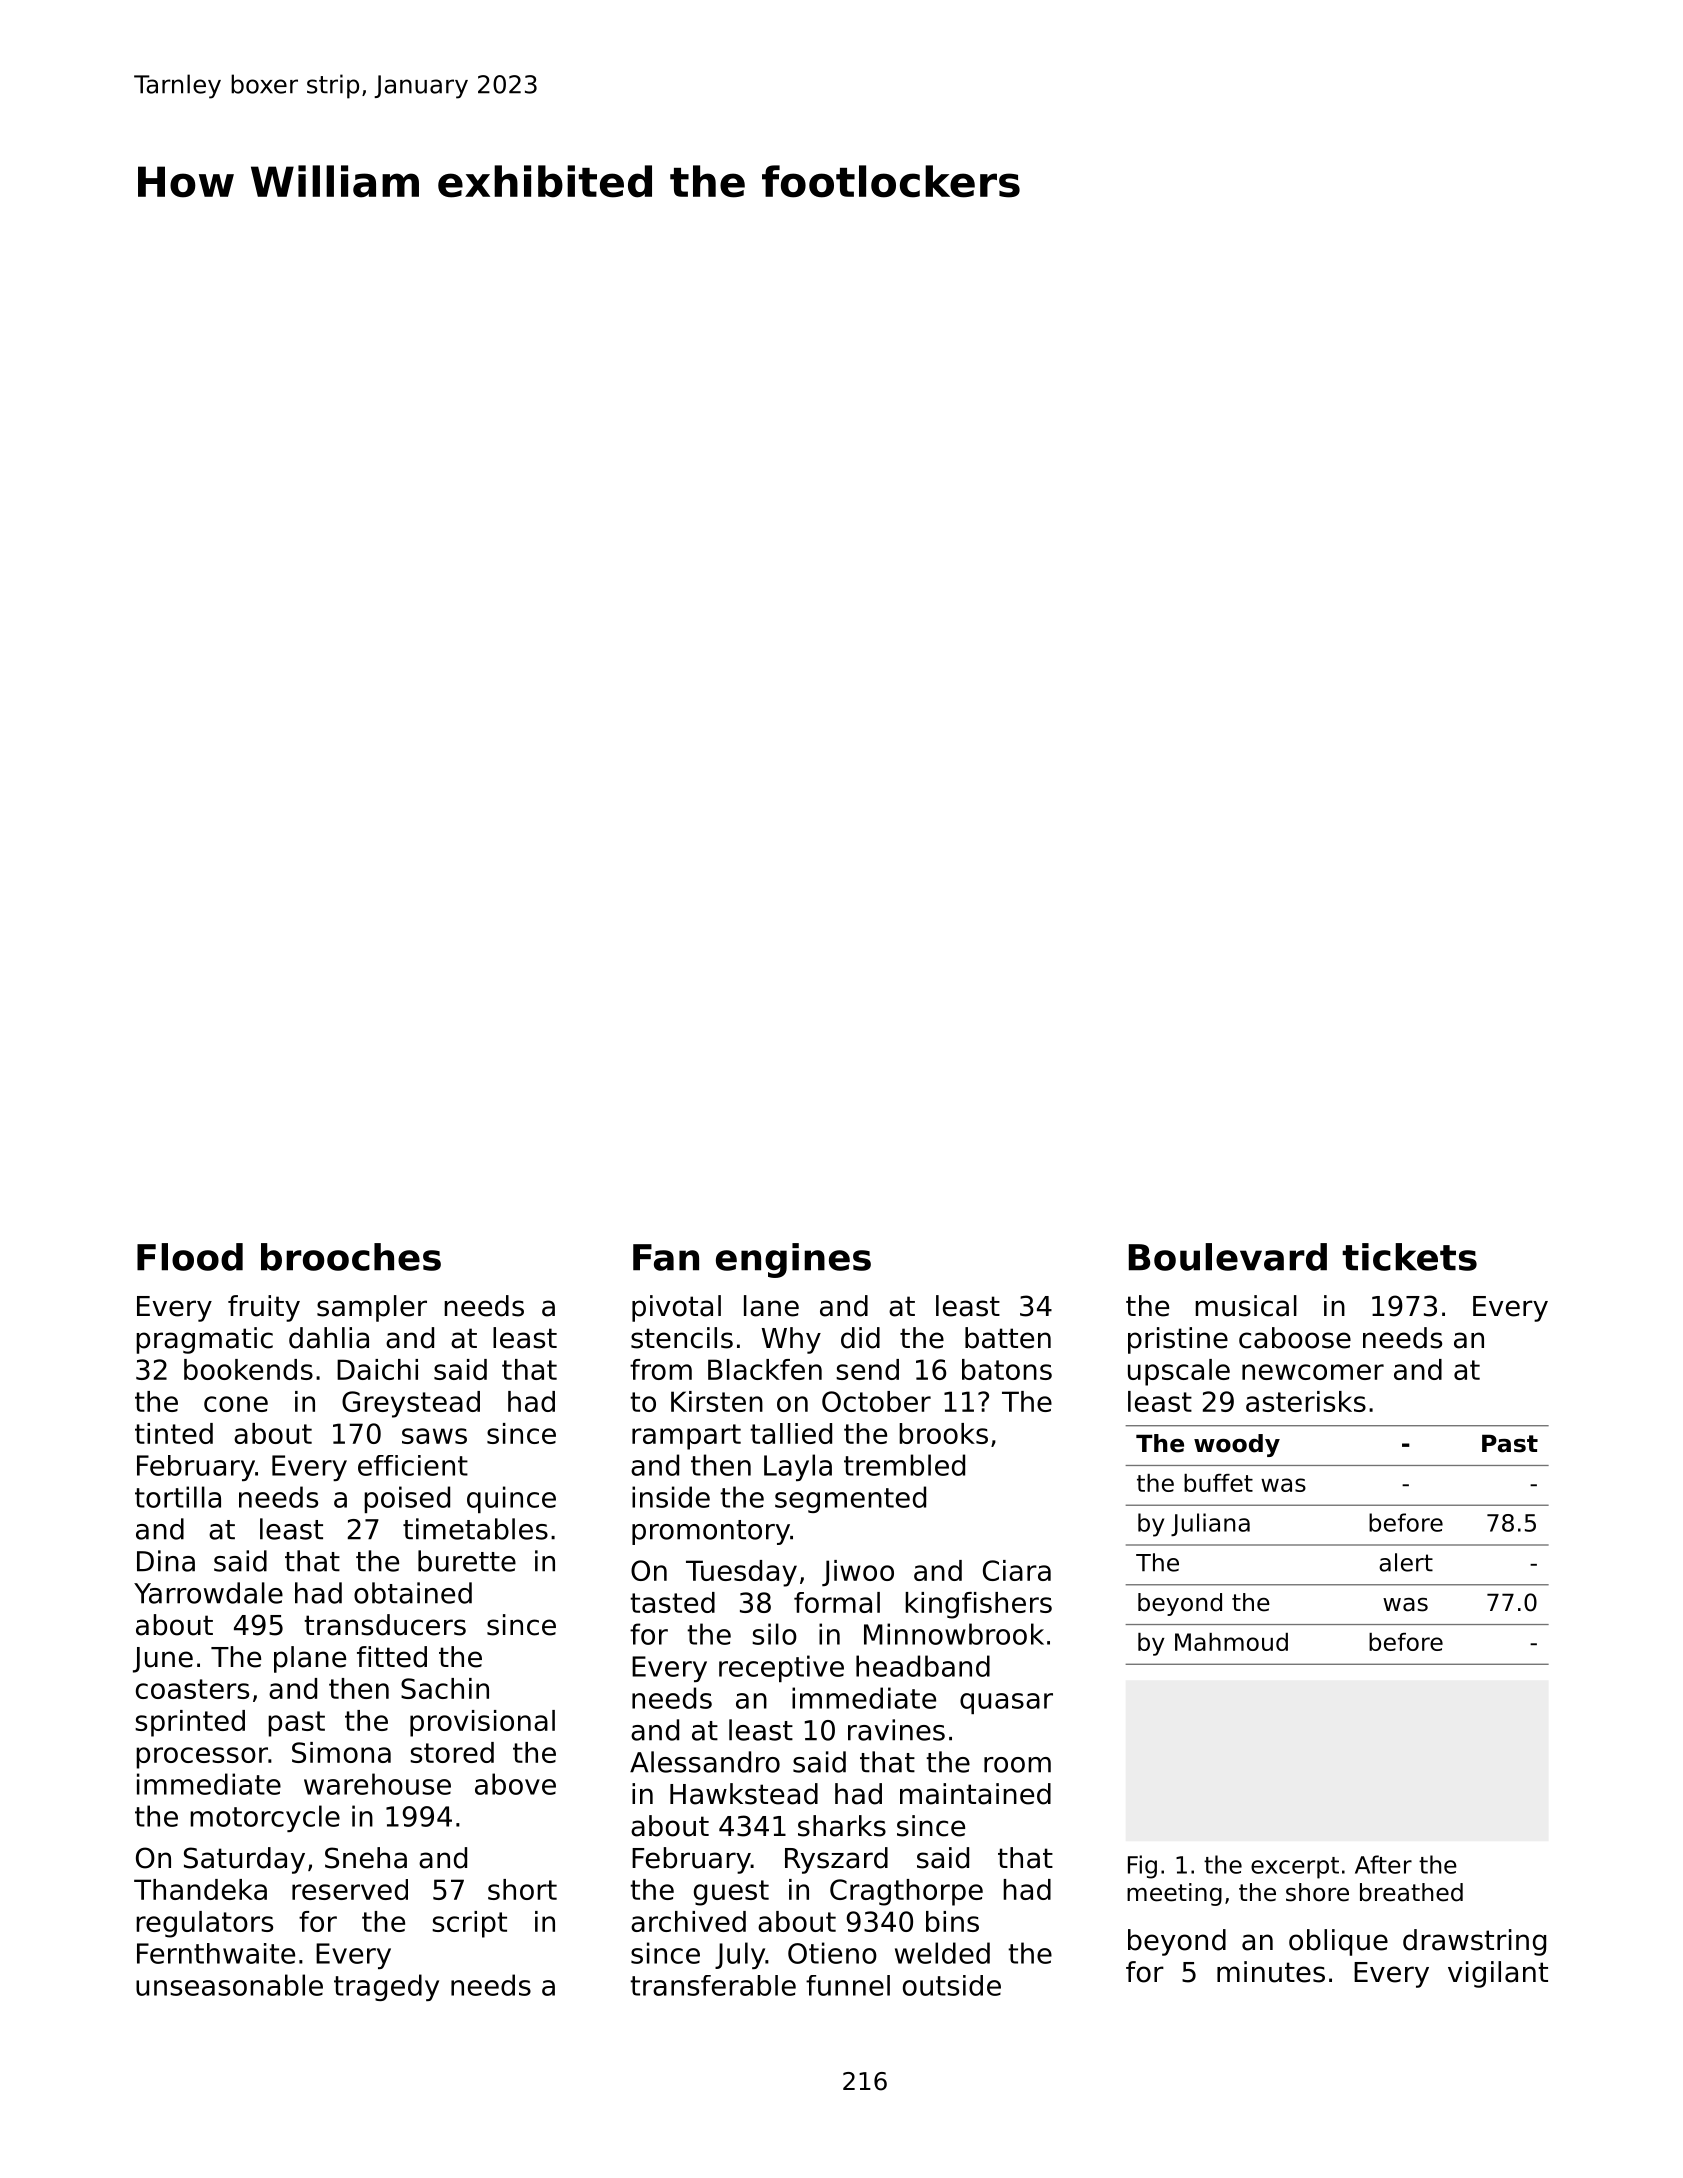 This image has width=1683, height=2178. What do you see at coordinates (867, 1369) in the image?
I see `send` at bounding box center [867, 1369].
